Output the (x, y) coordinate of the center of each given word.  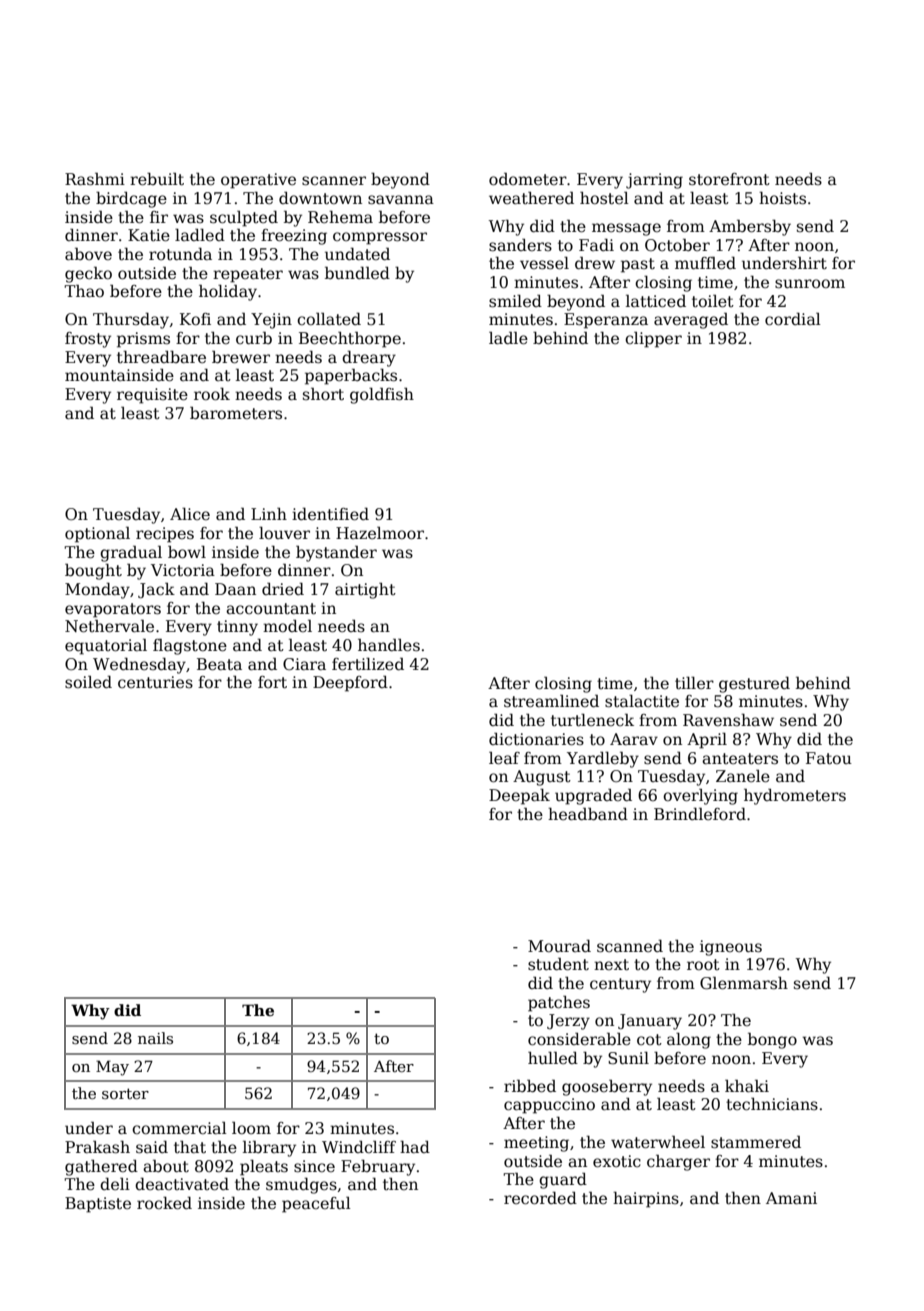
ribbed (530, 1086)
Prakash (97, 1146)
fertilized (368, 664)
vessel (544, 263)
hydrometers (795, 796)
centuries (155, 682)
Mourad (559, 946)
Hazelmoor (380, 533)
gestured (754, 685)
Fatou (829, 758)
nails (155, 1038)
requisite (152, 396)
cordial (793, 319)
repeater (248, 275)
